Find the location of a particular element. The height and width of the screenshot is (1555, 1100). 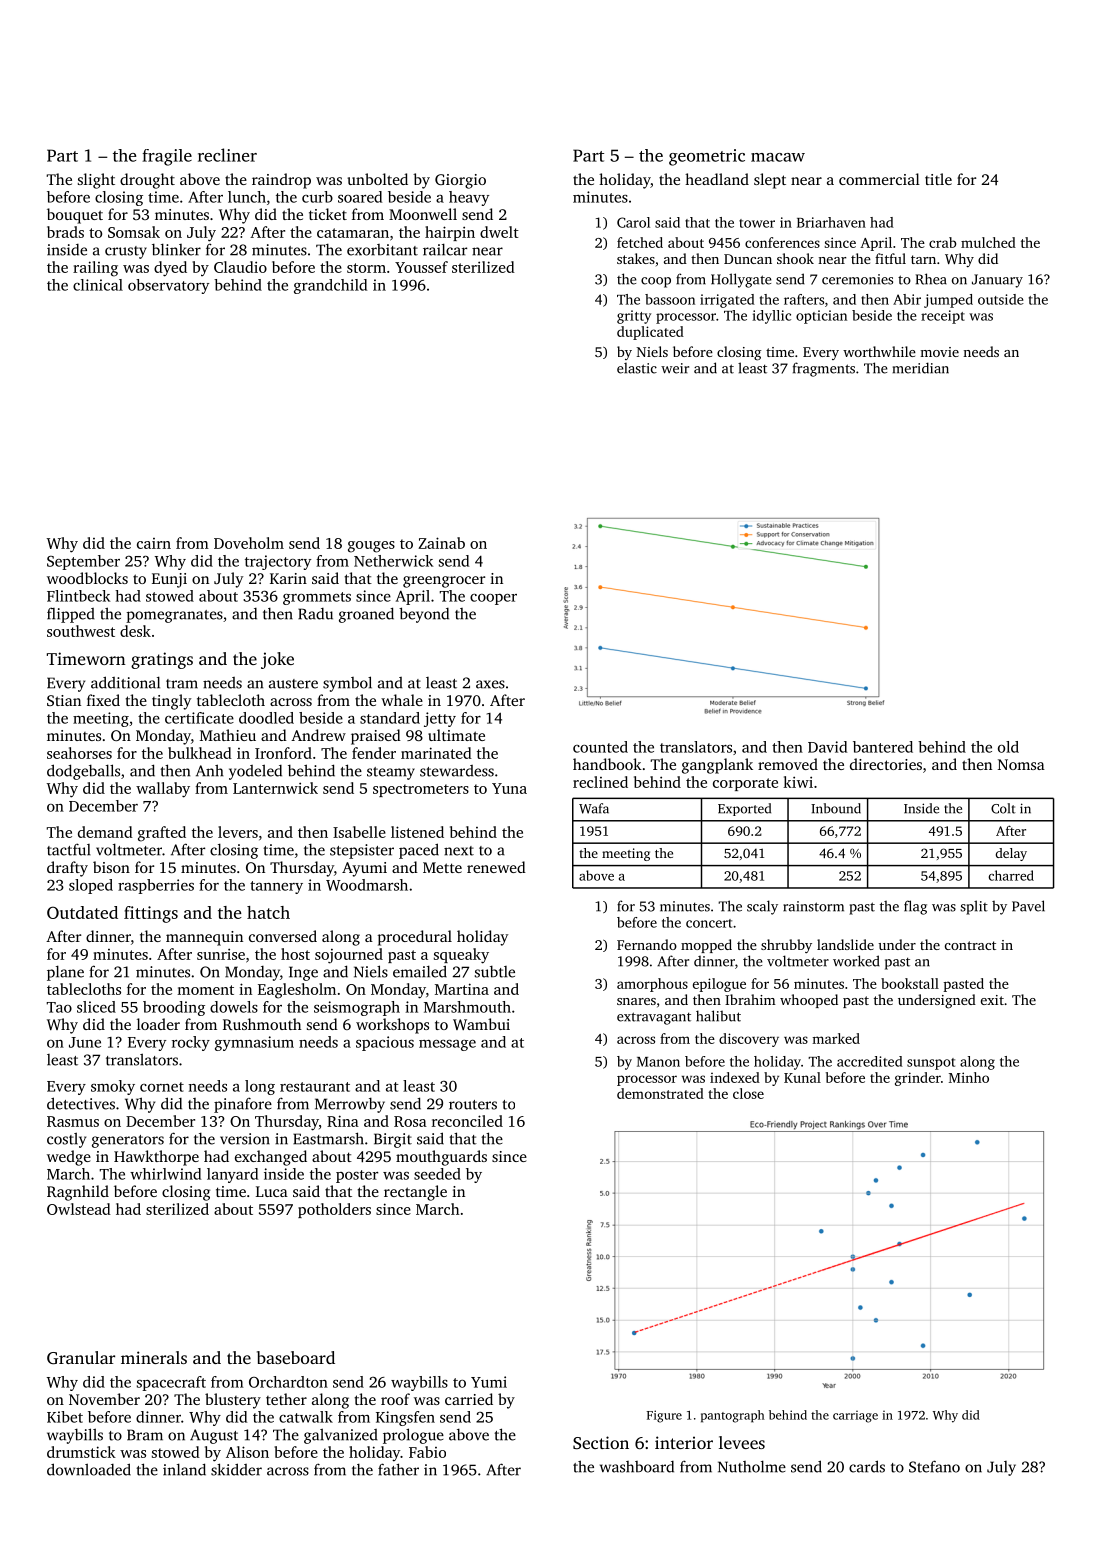

Zainab is located at coordinates (441, 543).
